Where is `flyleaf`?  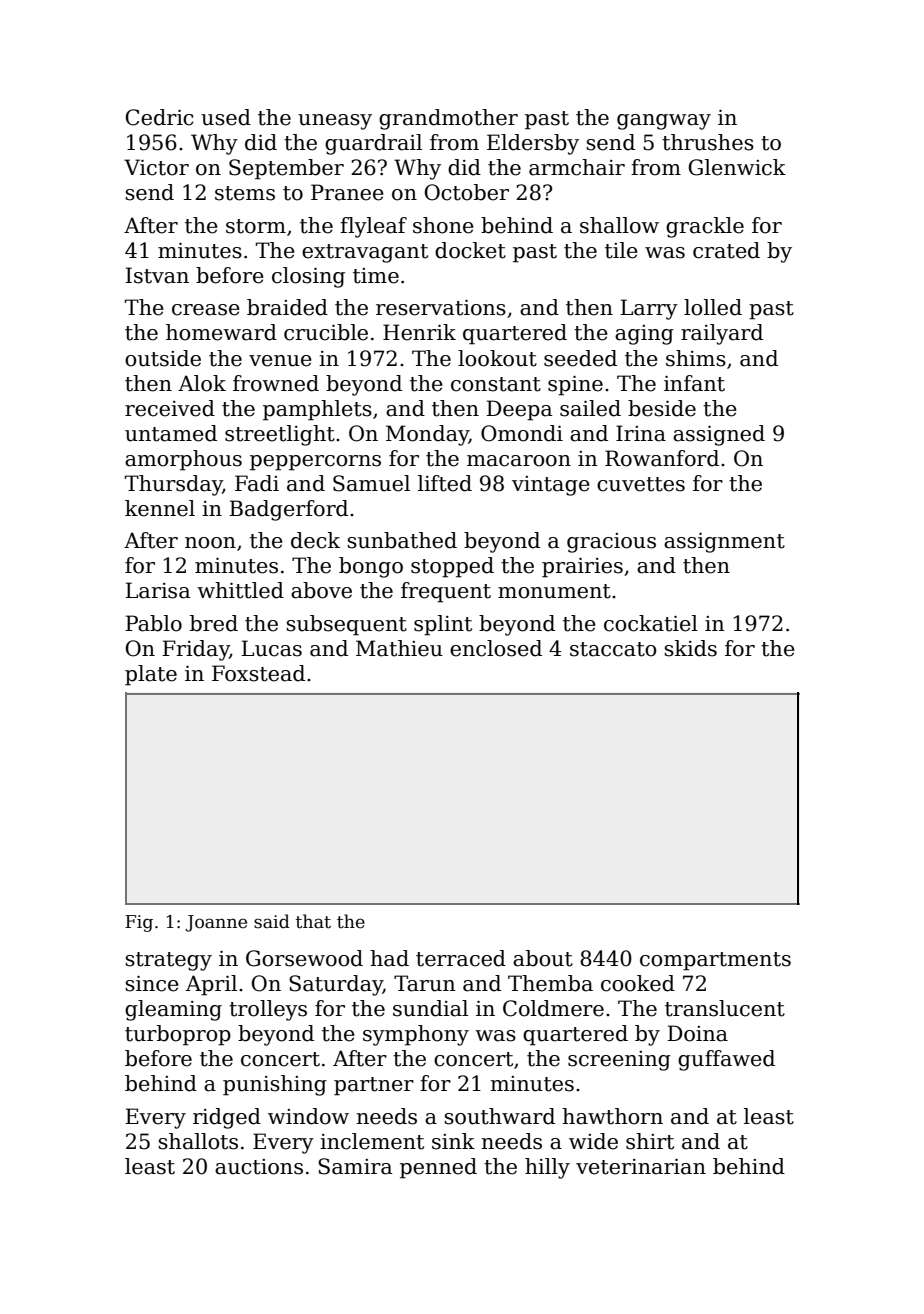 flyleaf is located at coordinates (373, 227).
